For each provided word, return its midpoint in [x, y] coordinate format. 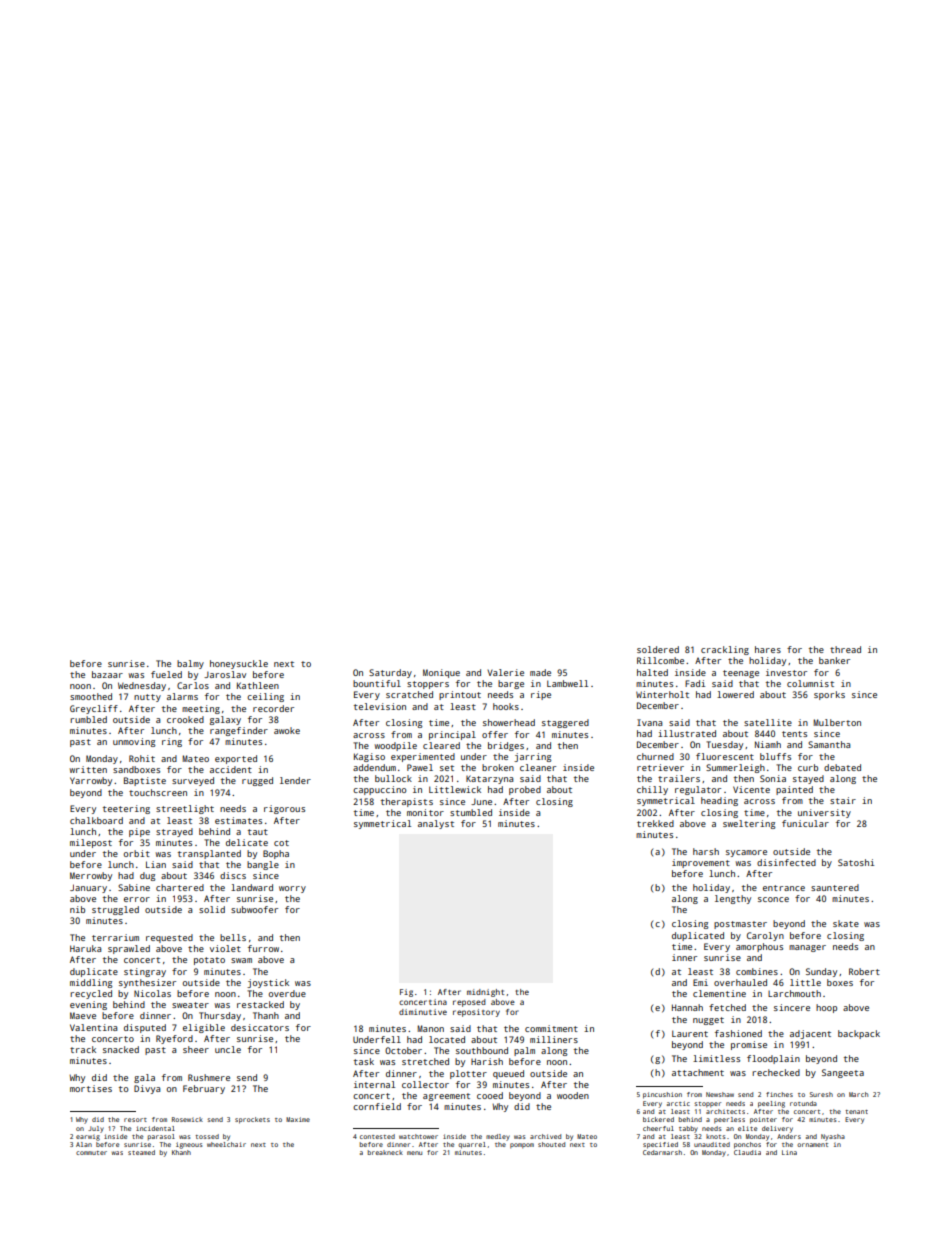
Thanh [266, 1015]
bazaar [107, 674]
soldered [658, 649]
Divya [147, 1089]
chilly [652, 790]
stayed [808, 779]
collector [425, 1084]
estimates [238, 820]
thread [845, 649]
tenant [857, 1112]
